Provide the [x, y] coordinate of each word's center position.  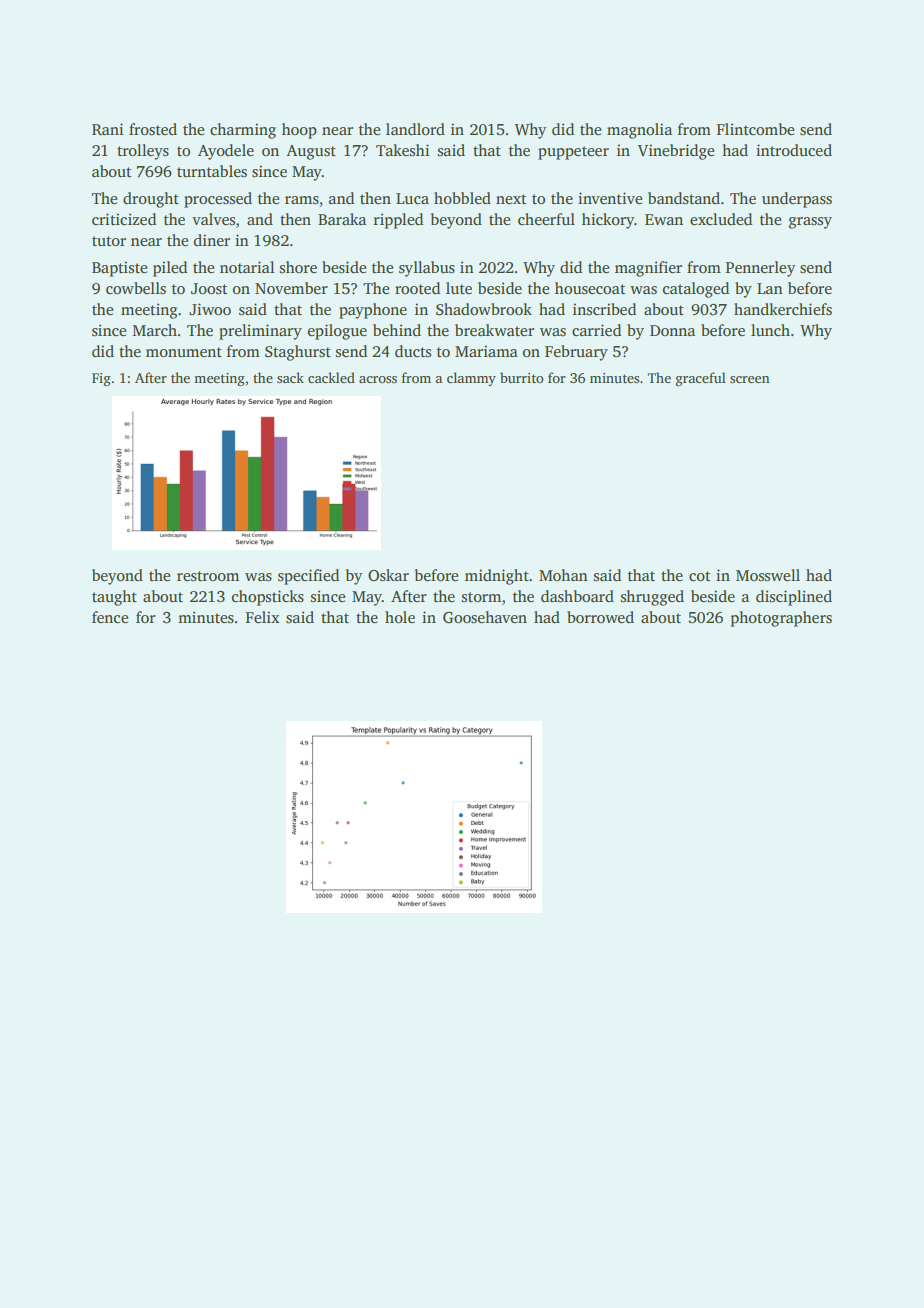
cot [699, 576]
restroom [208, 576]
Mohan [563, 575]
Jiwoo [210, 309]
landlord [415, 129]
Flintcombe [755, 129]
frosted [153, 129]
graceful [700, 379]
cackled [331, 377]
